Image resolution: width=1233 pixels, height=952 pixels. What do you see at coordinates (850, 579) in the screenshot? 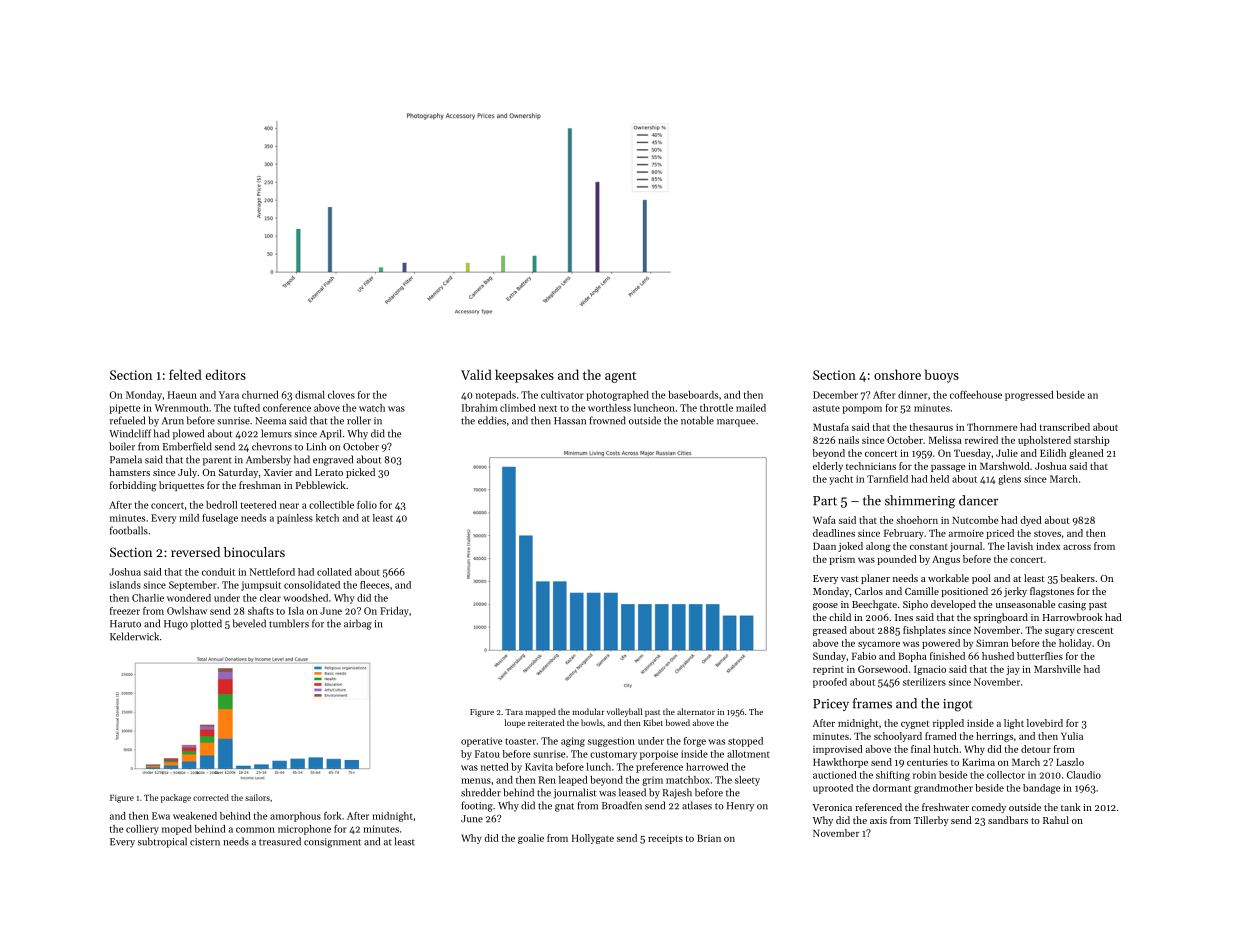
I see `vast` at bounding box center [850, 579].
